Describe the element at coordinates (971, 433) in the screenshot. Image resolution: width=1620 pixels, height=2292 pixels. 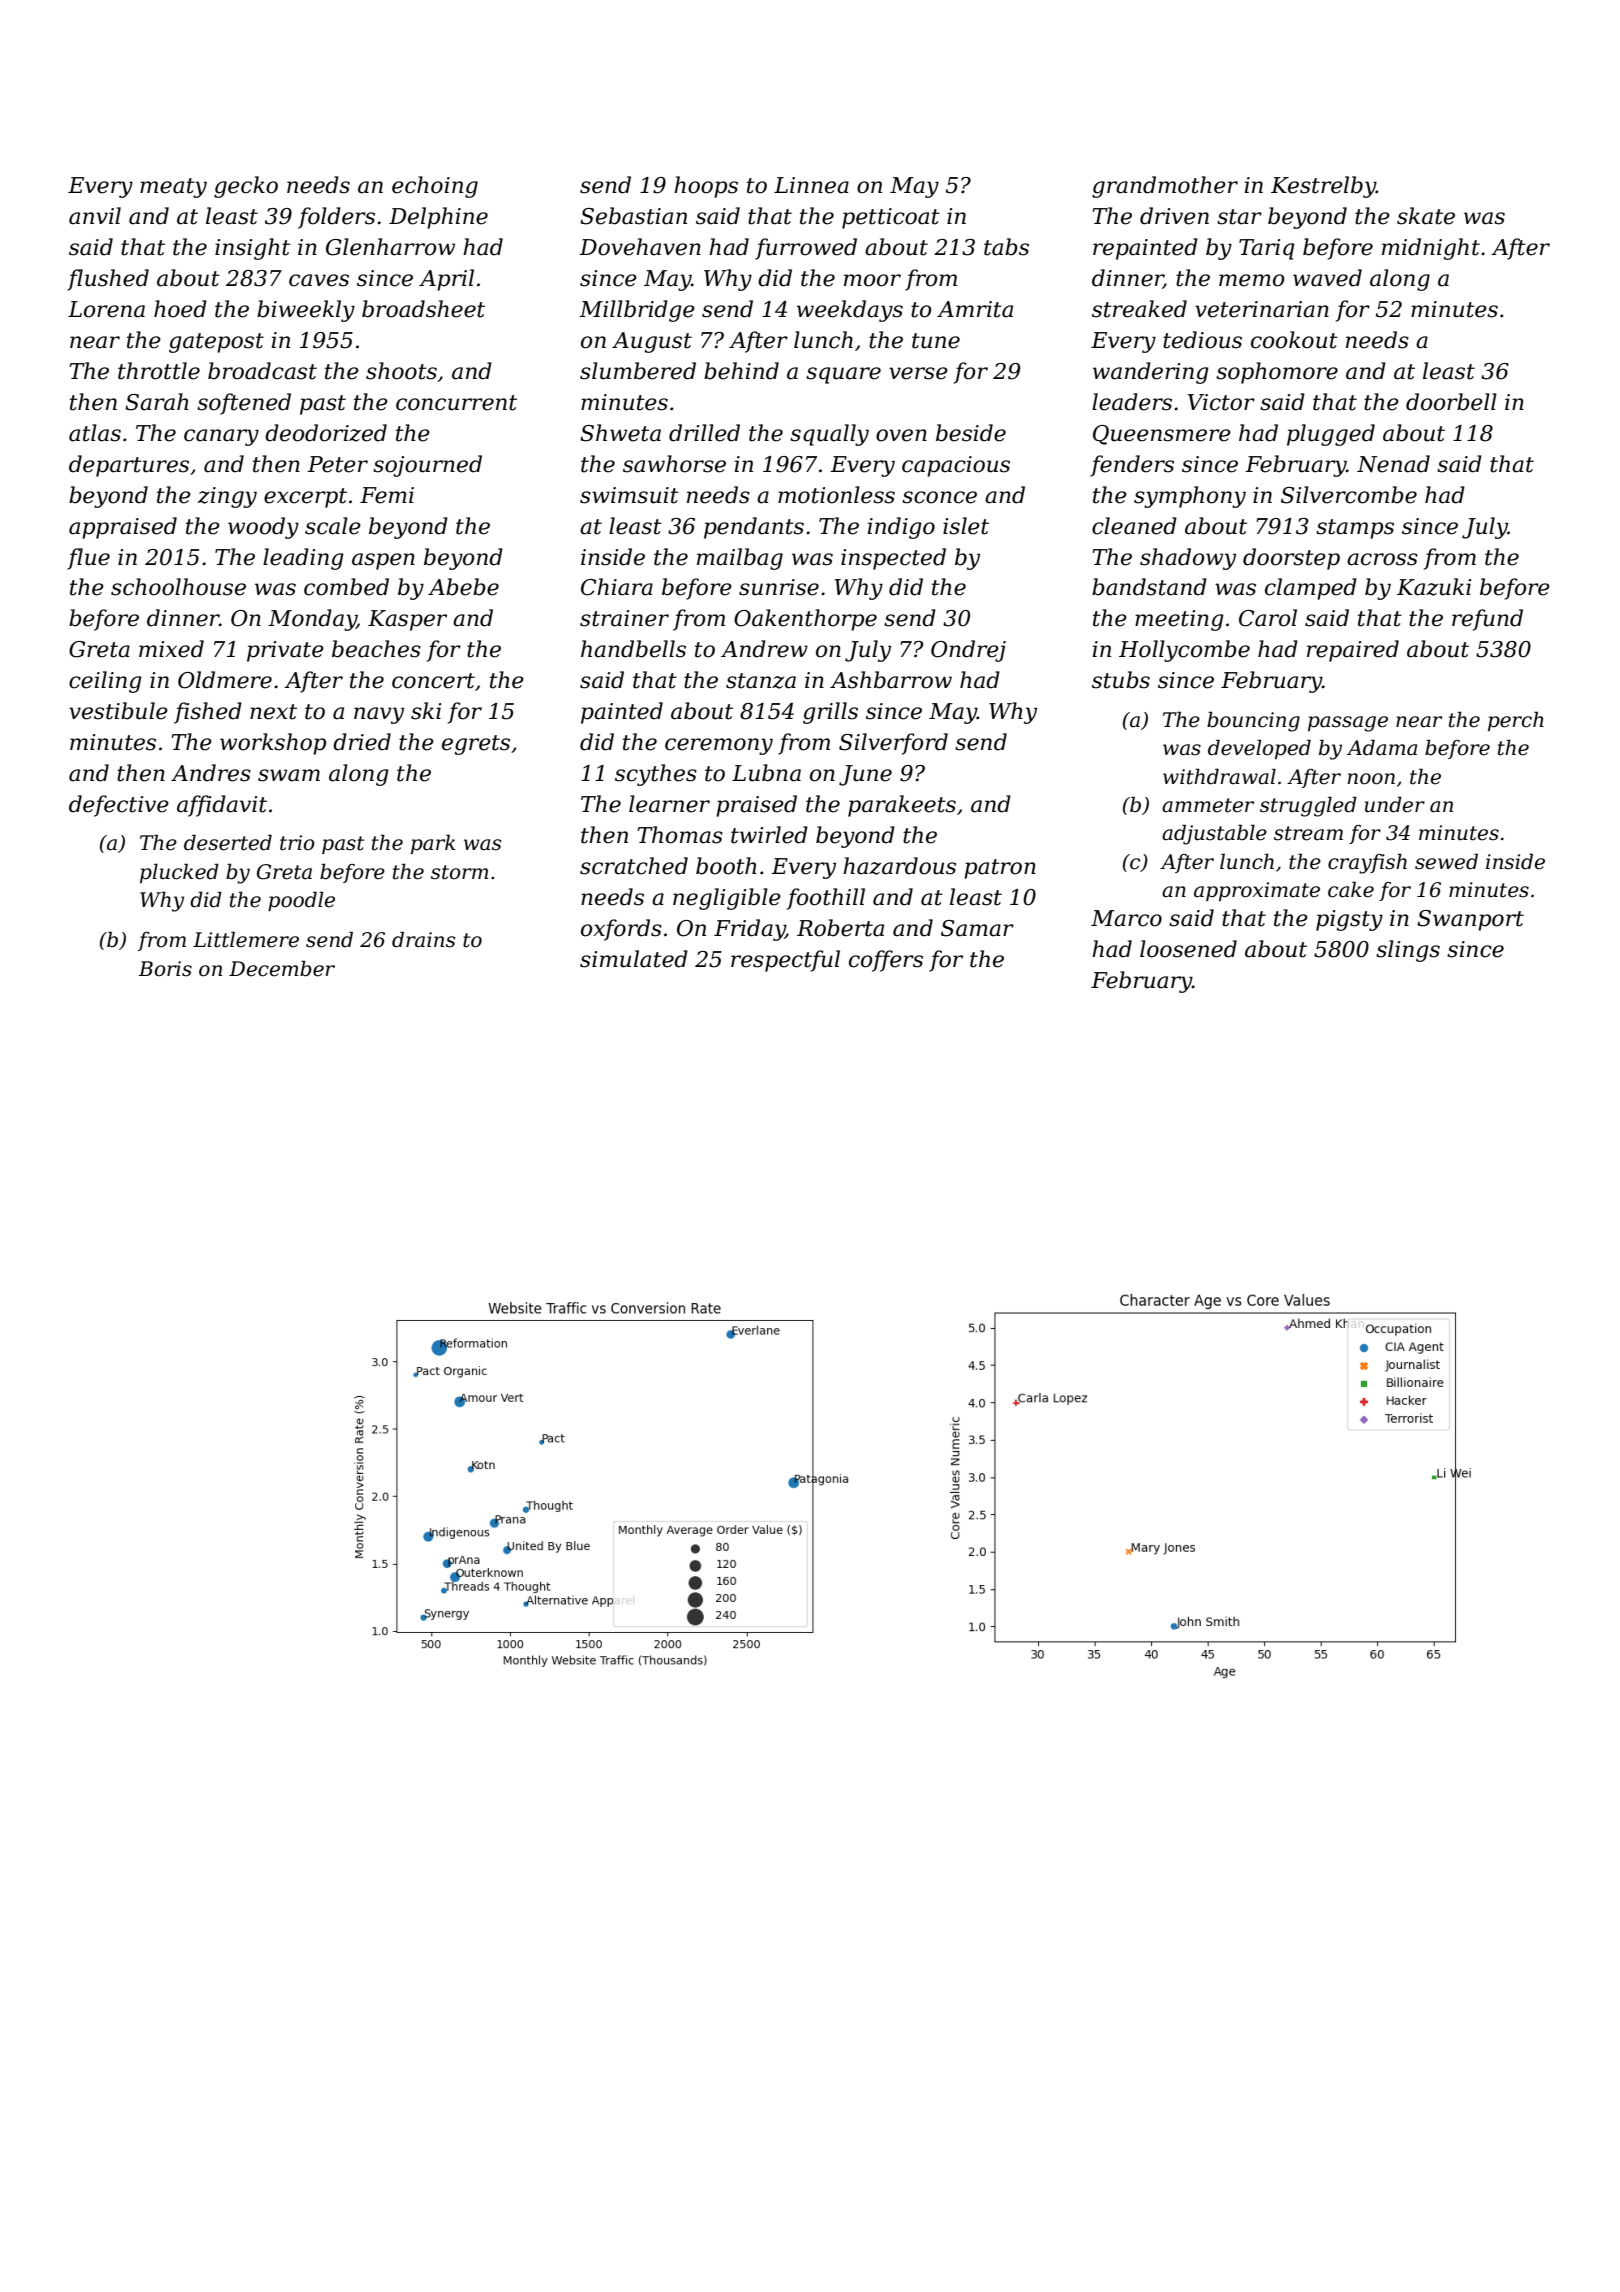
I see `beside` at that location.
